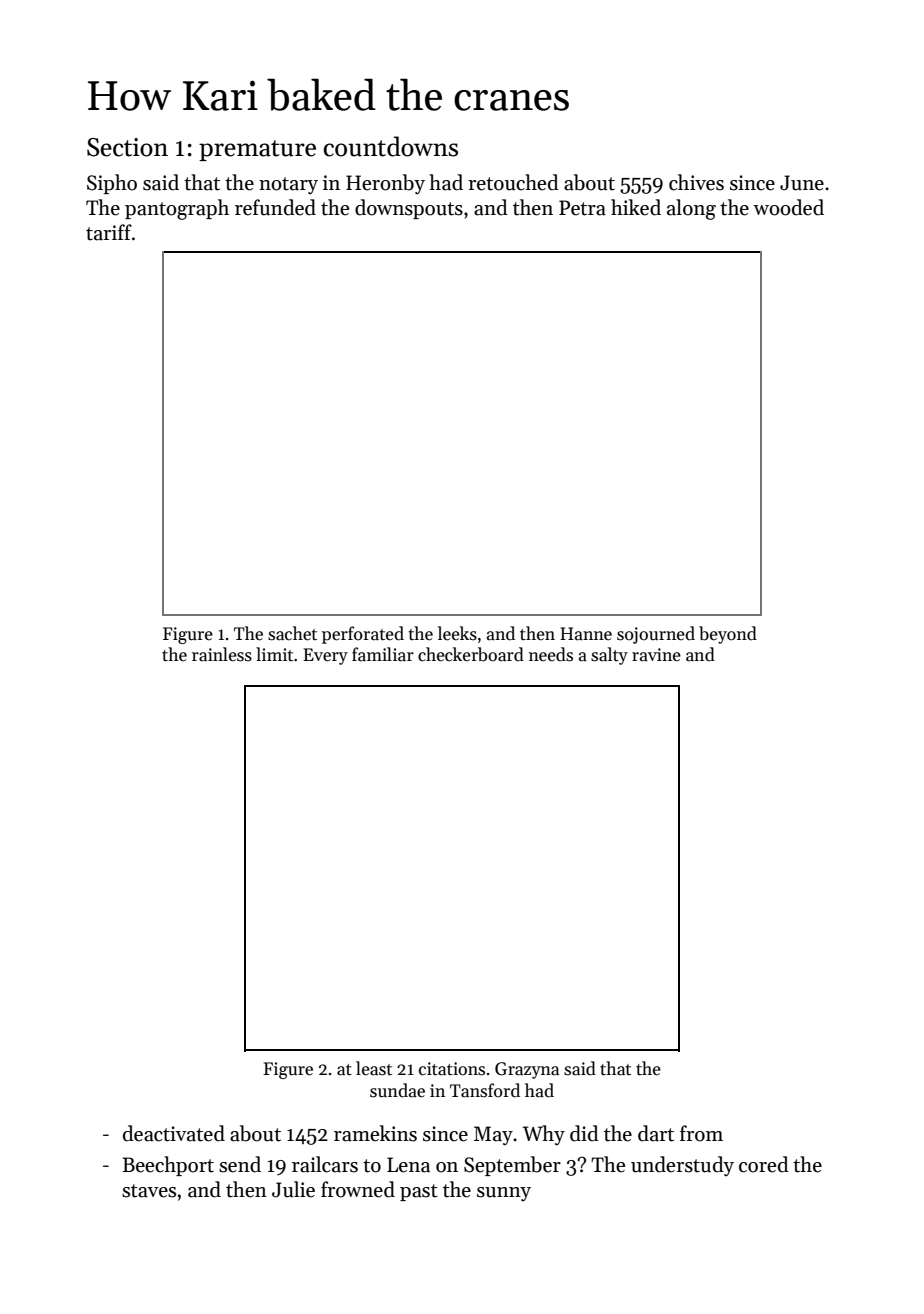 This screenshot has height=1314, width=924. I want to click on June, so click(802, 183).
